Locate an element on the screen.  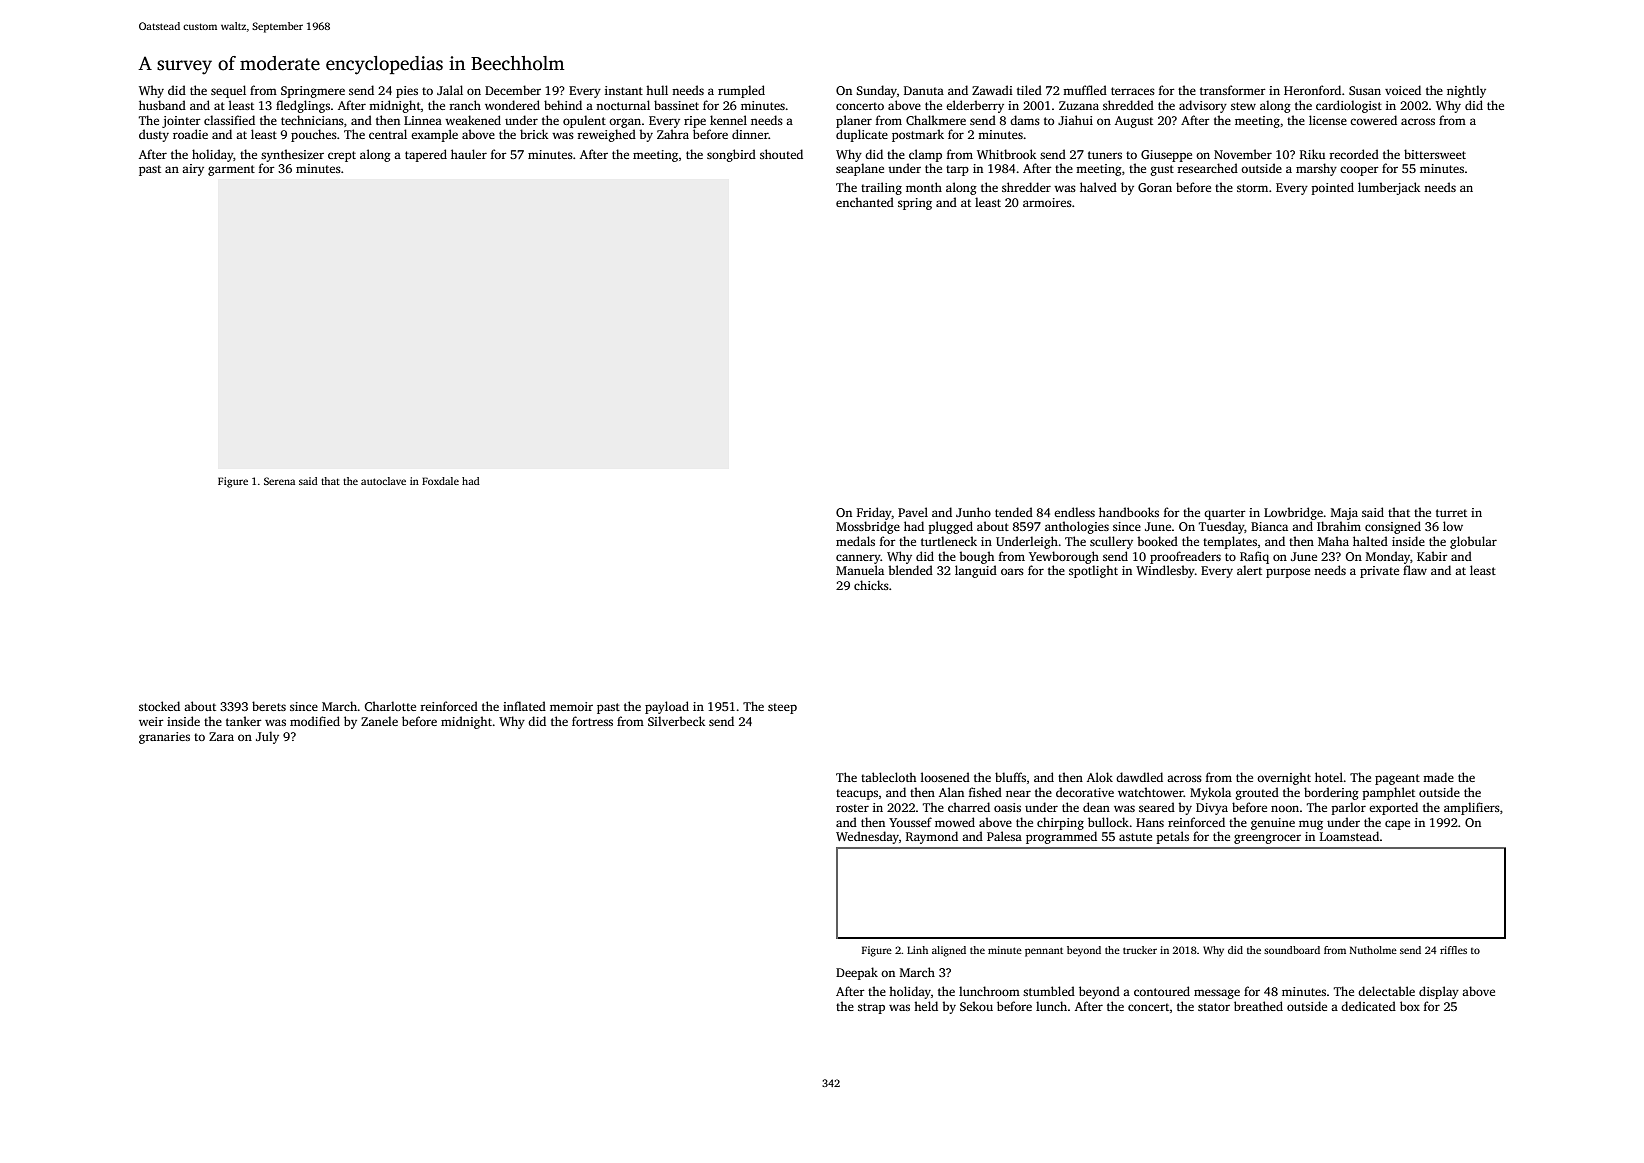
granaries is located at coordinates (164, 738).
